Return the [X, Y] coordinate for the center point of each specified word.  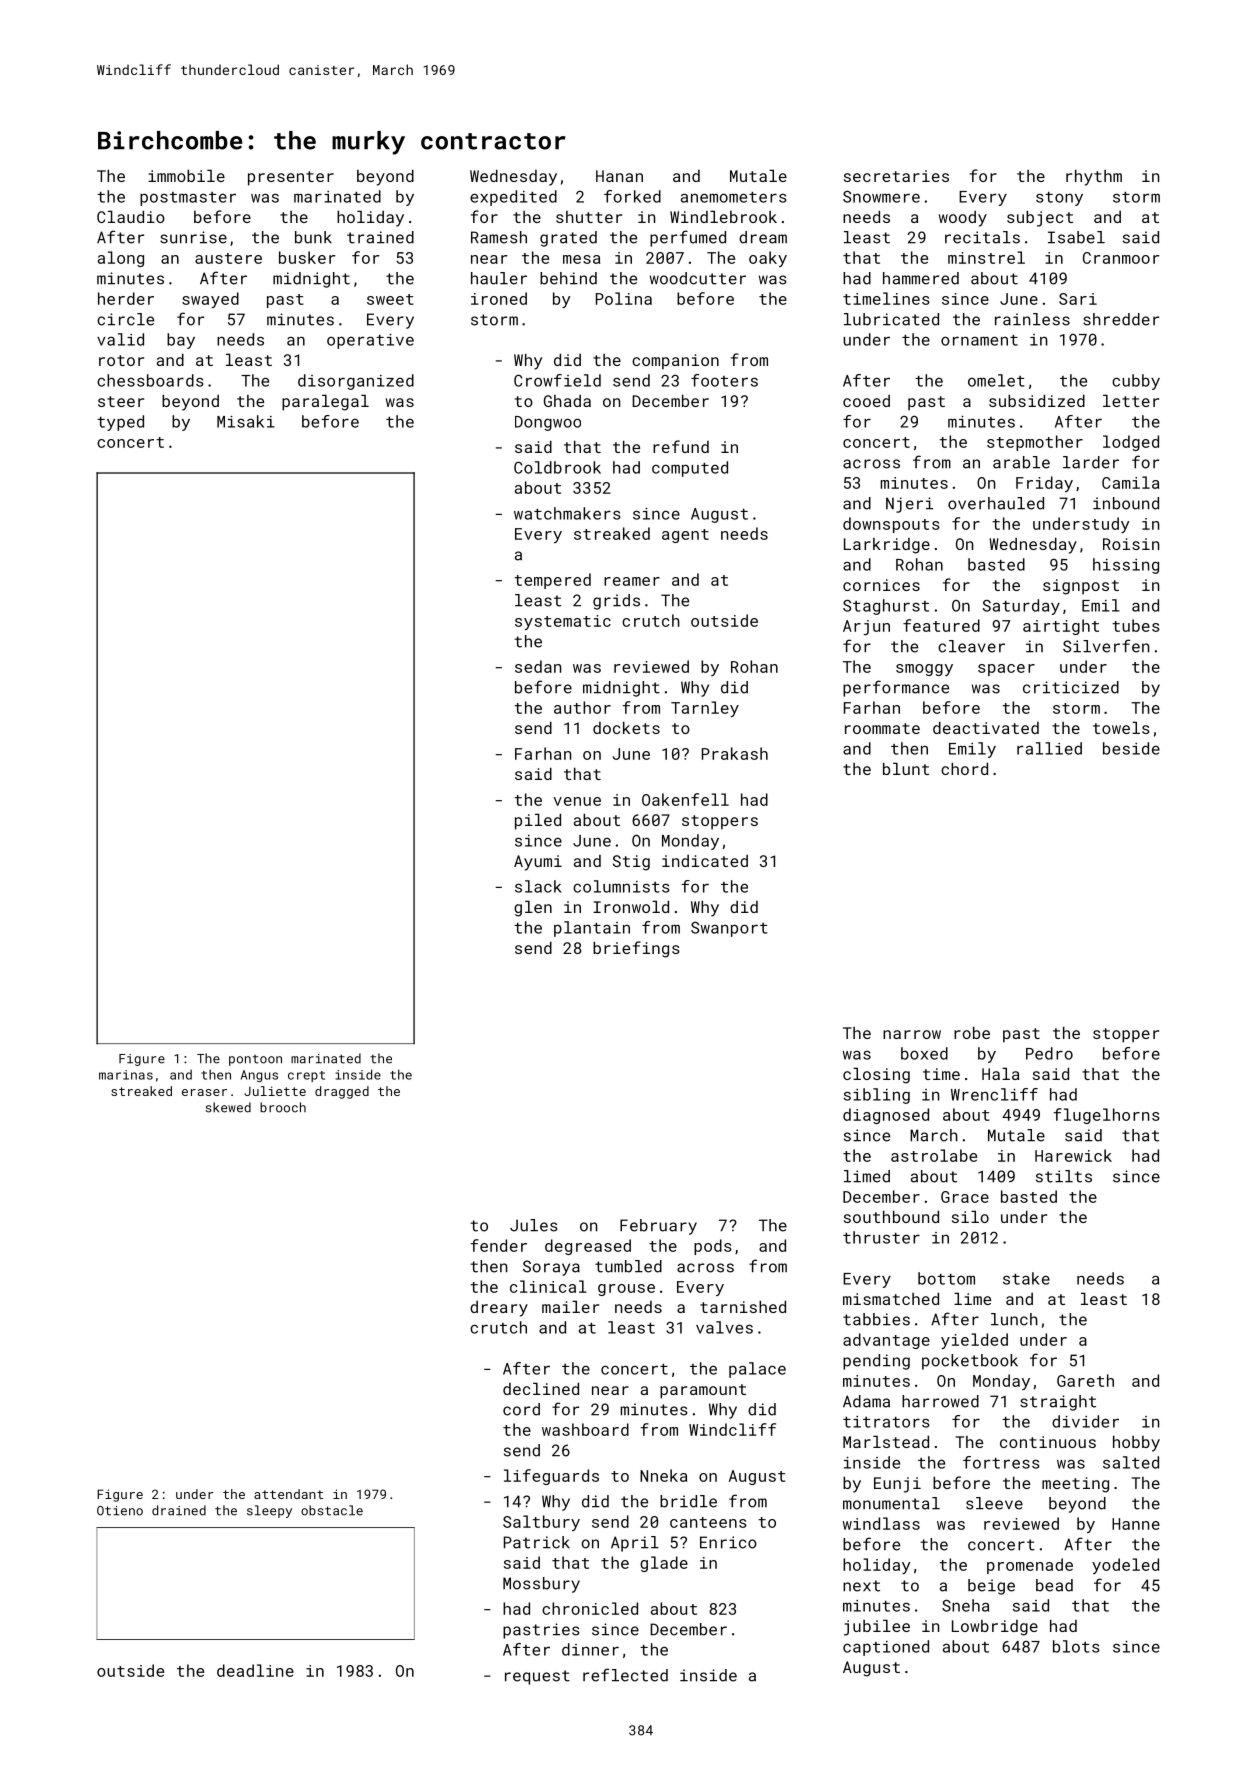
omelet [996, 380]
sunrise [193, 237]
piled [538, 821]
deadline [255, 1670]
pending [876, 1362]
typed [120, 423]
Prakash [735, 753]
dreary [499, 1309]
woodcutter [698, 278]
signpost [1081, 587]
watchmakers [567, 513]
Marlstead [886, 1441]
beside [1131, 748]
